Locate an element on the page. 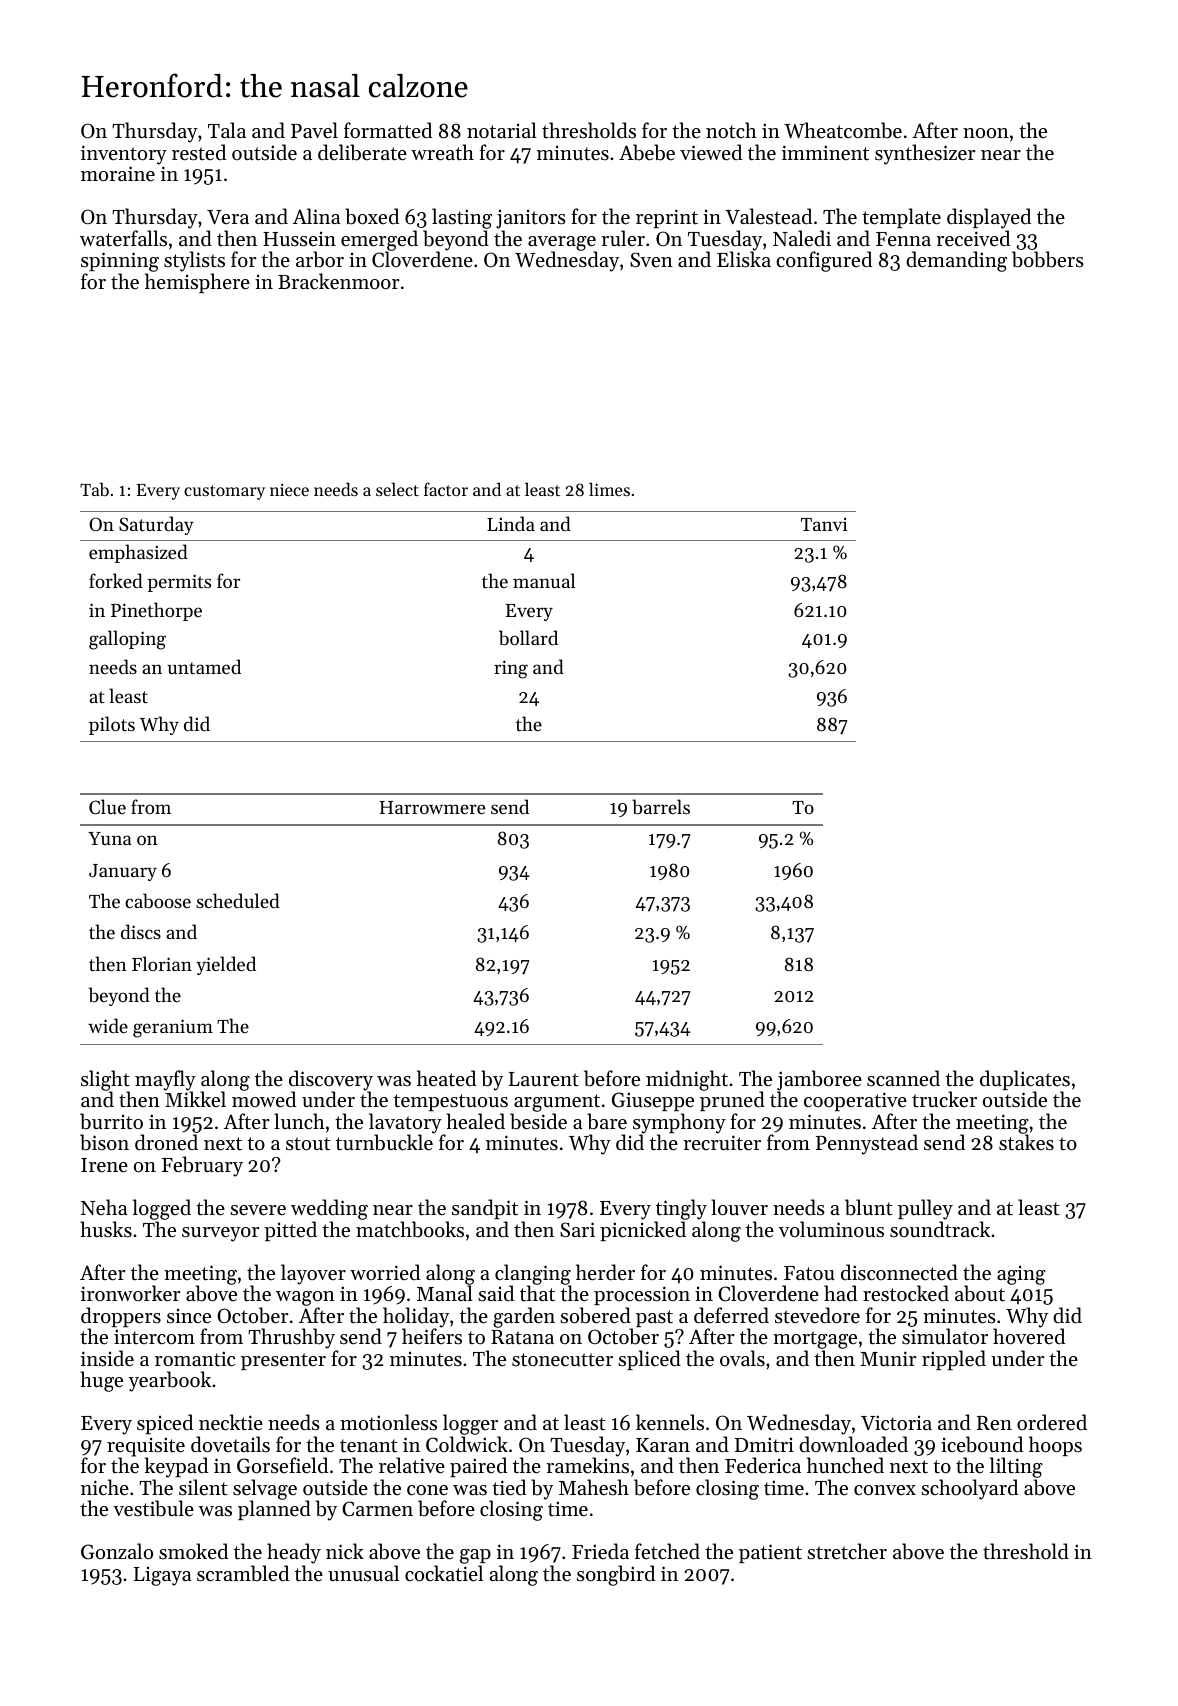 This document has width=1178, height=1706. noon is located at coordinates (986, 133).
